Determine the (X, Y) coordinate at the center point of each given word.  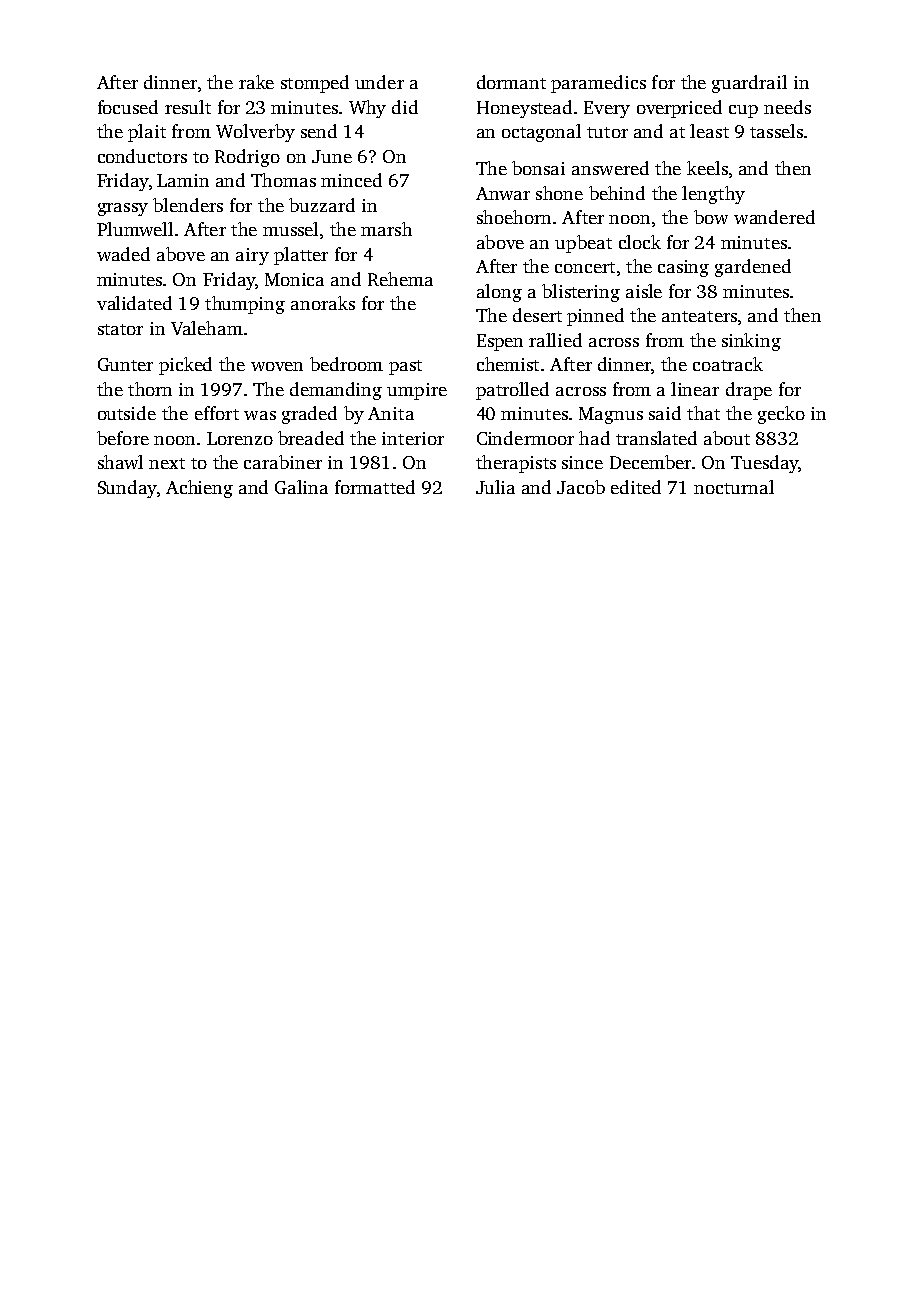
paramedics (598, 84)
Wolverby (255, 133)
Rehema (400, 279)
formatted (375, 487)
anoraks (323, 303)
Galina (301, 487)
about (727, 438)
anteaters (699, 316)
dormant (511, 82)
